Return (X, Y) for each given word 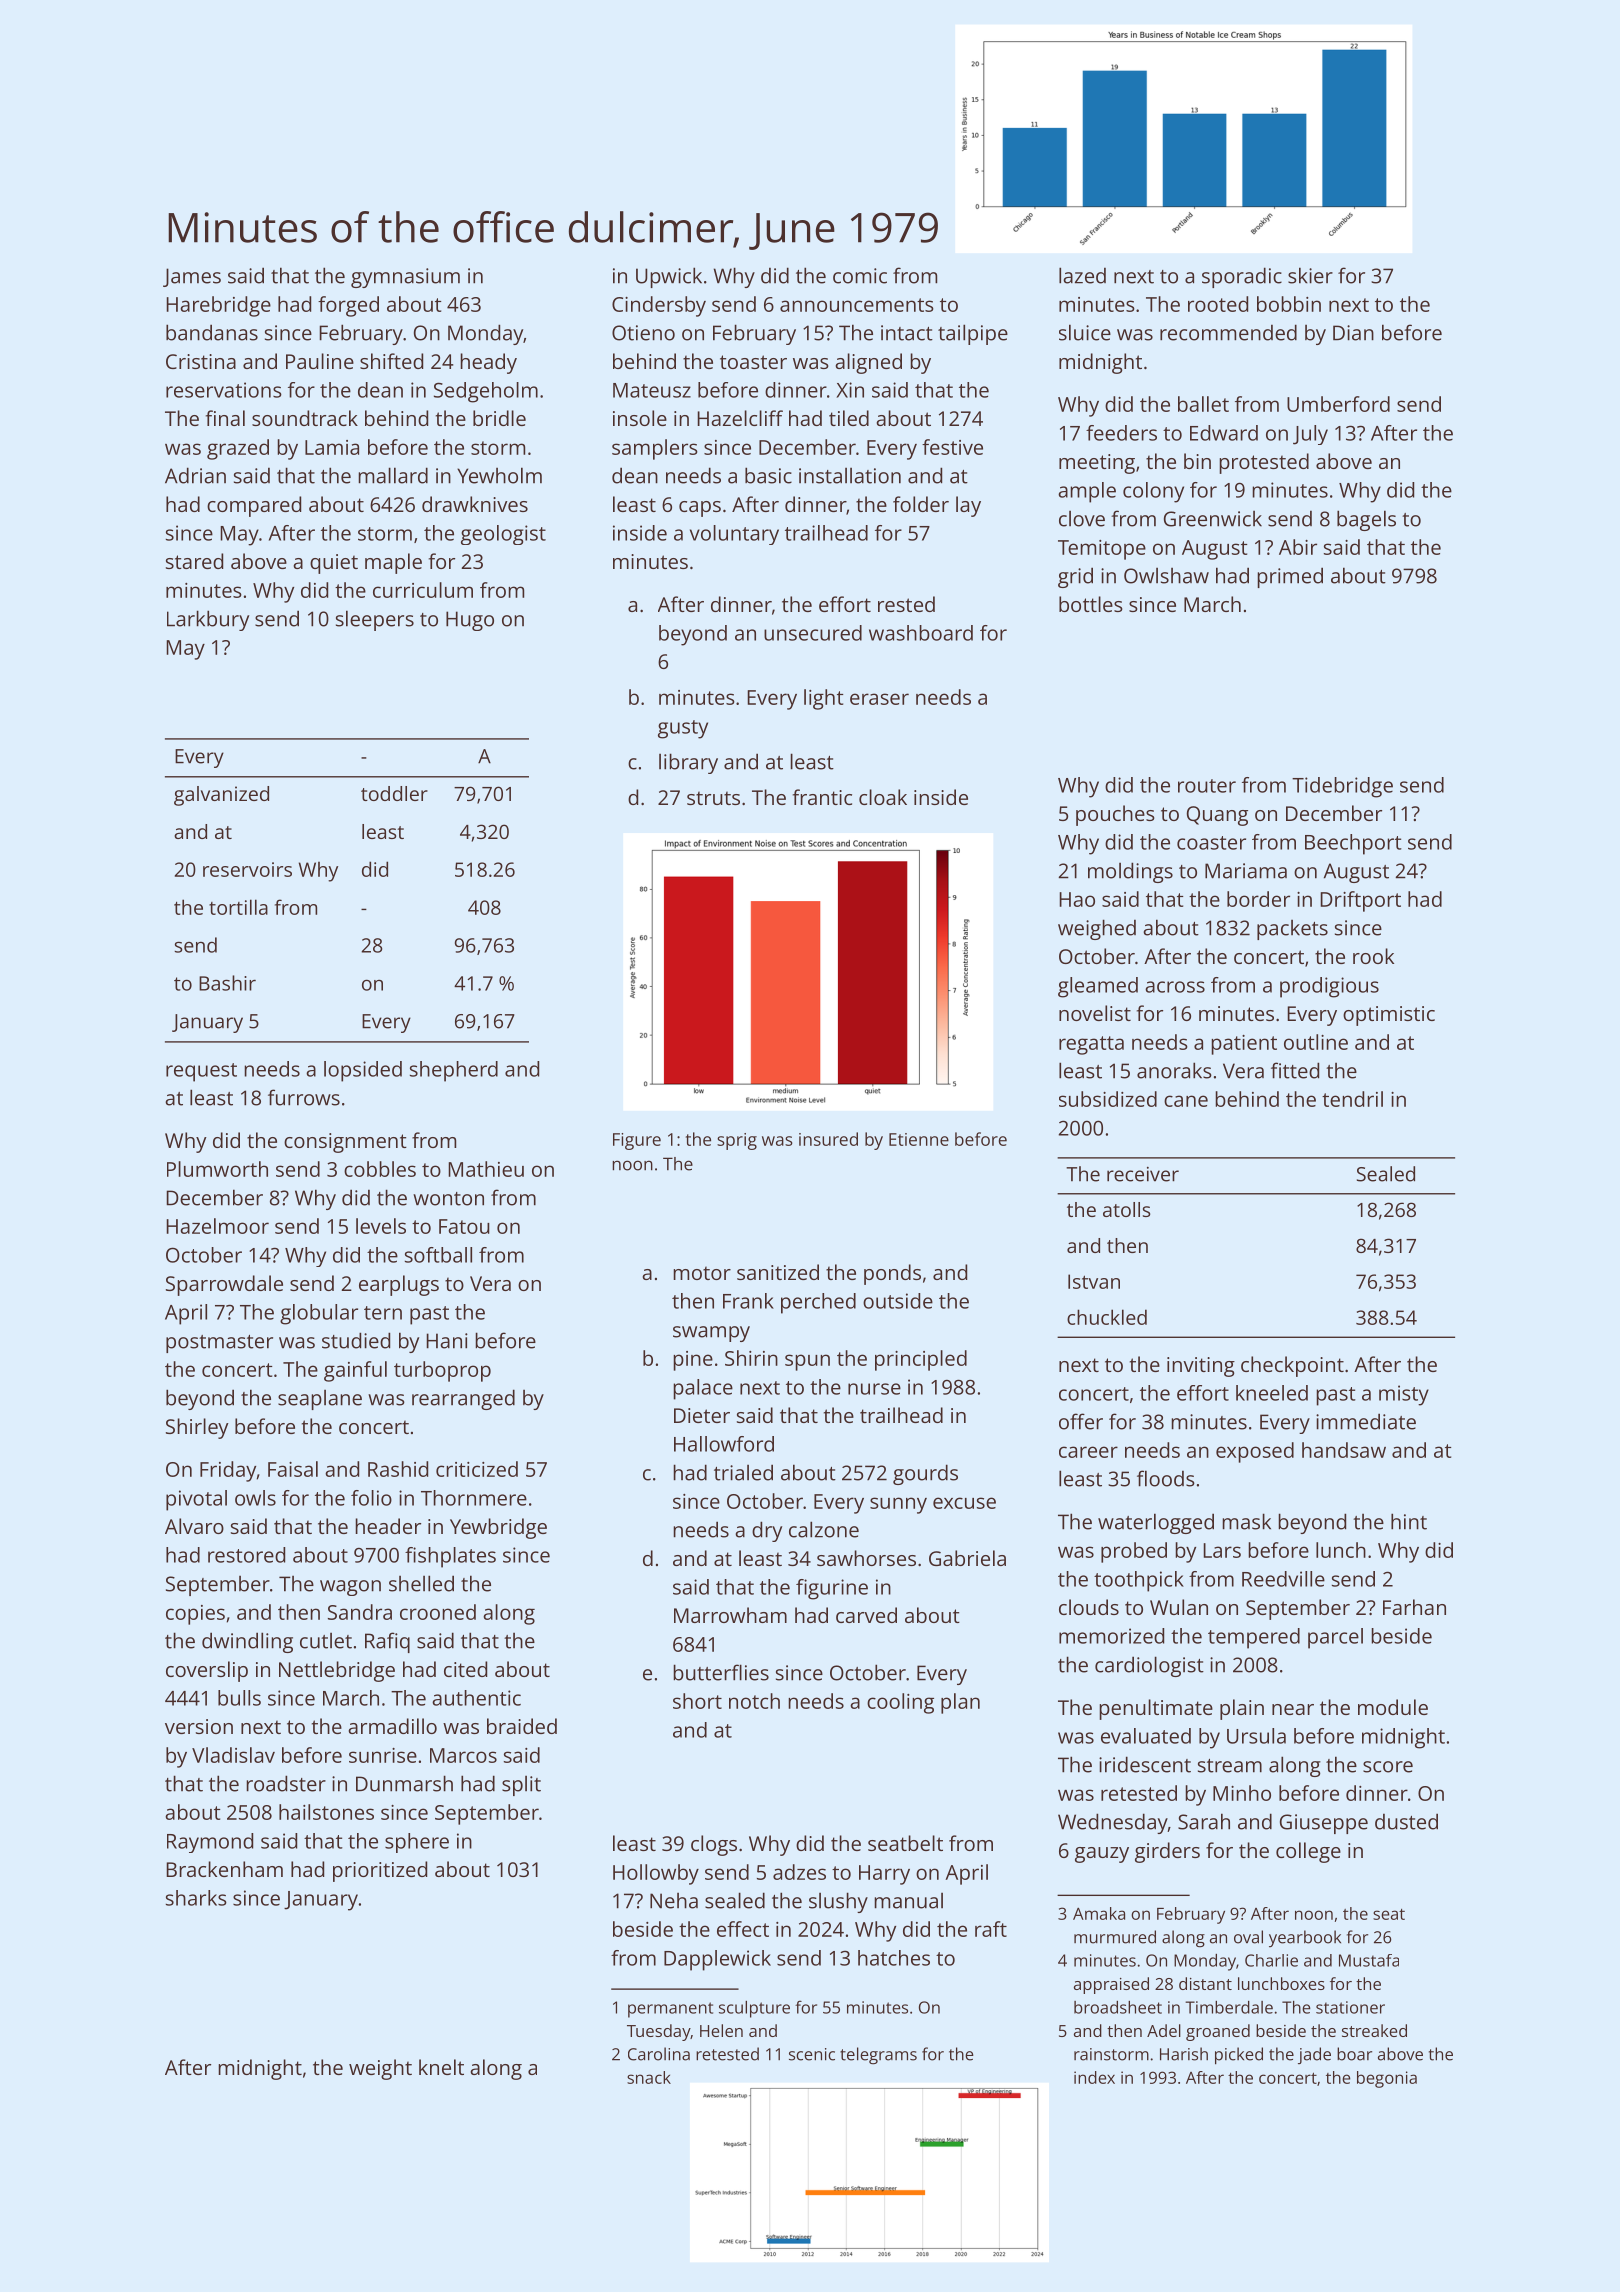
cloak (883, 797)
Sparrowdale (224, 1285)
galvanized (221, 796)
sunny (898, 1505)
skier (1310, 275)
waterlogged (1156, 1523)
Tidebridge (1342, 787)
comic (860, 276)
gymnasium (405, 278)
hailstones (326, 1812)
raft (991, 1929)
